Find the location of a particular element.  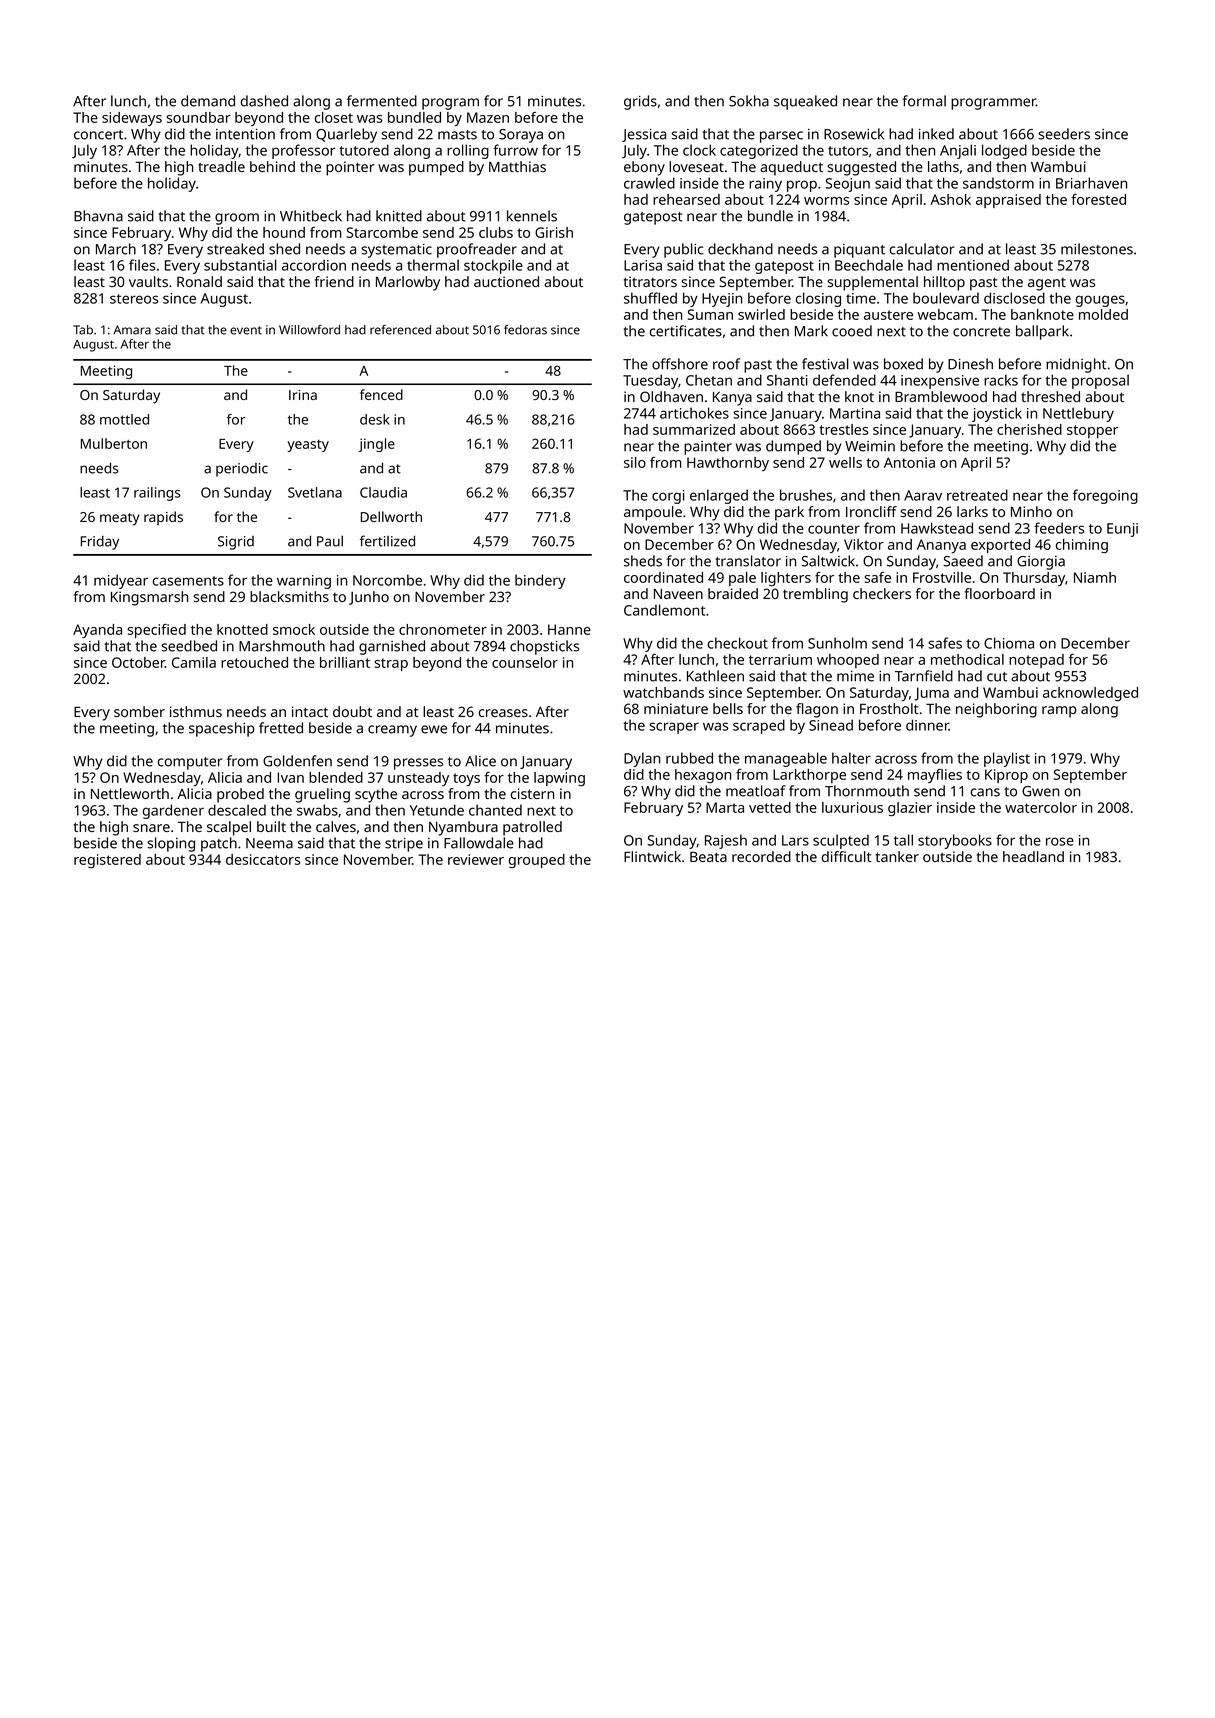

March is located at coordinates (116, 249).
